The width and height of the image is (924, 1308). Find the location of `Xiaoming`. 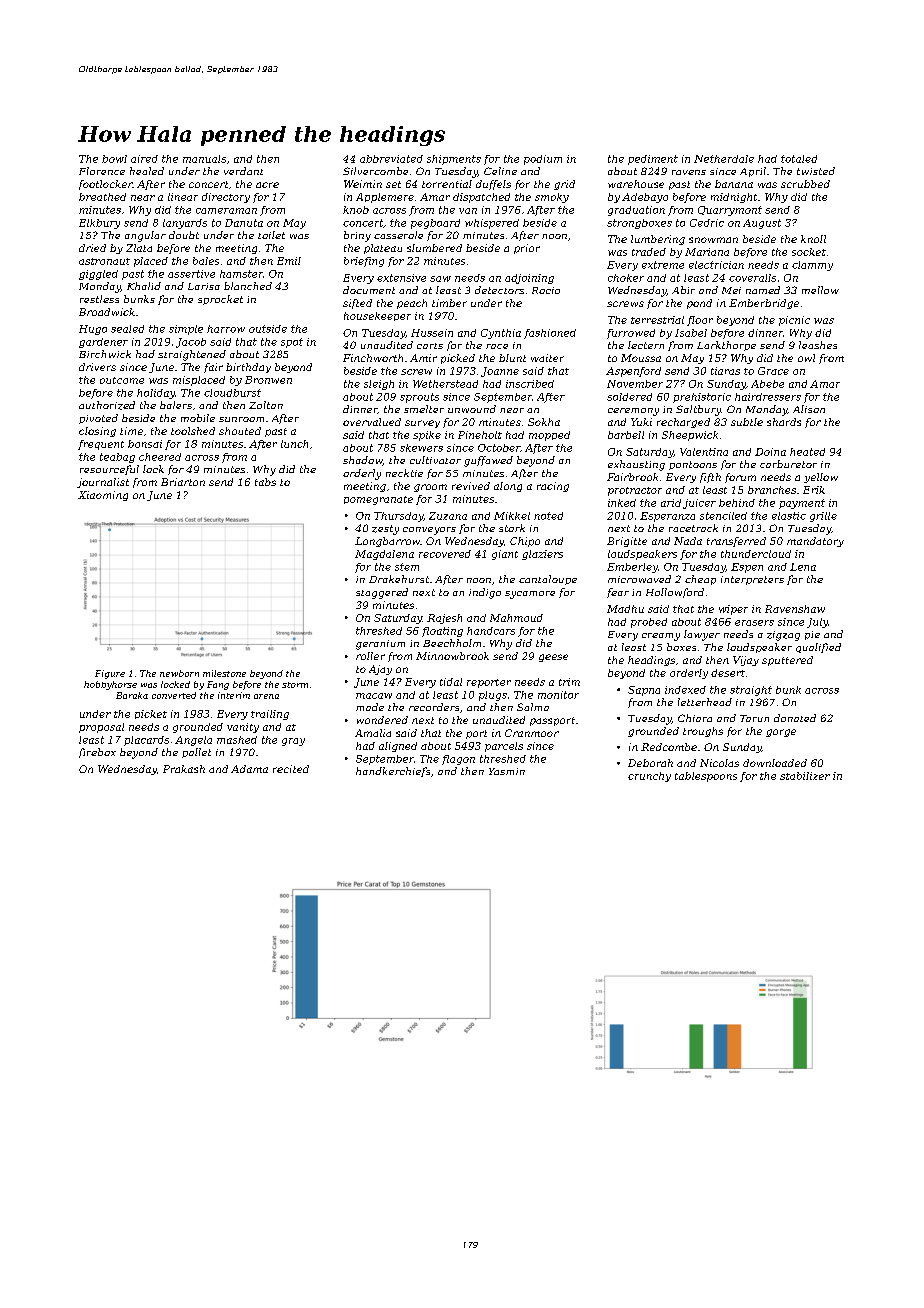

Xiaoming is located at coordinates (103, 496).
